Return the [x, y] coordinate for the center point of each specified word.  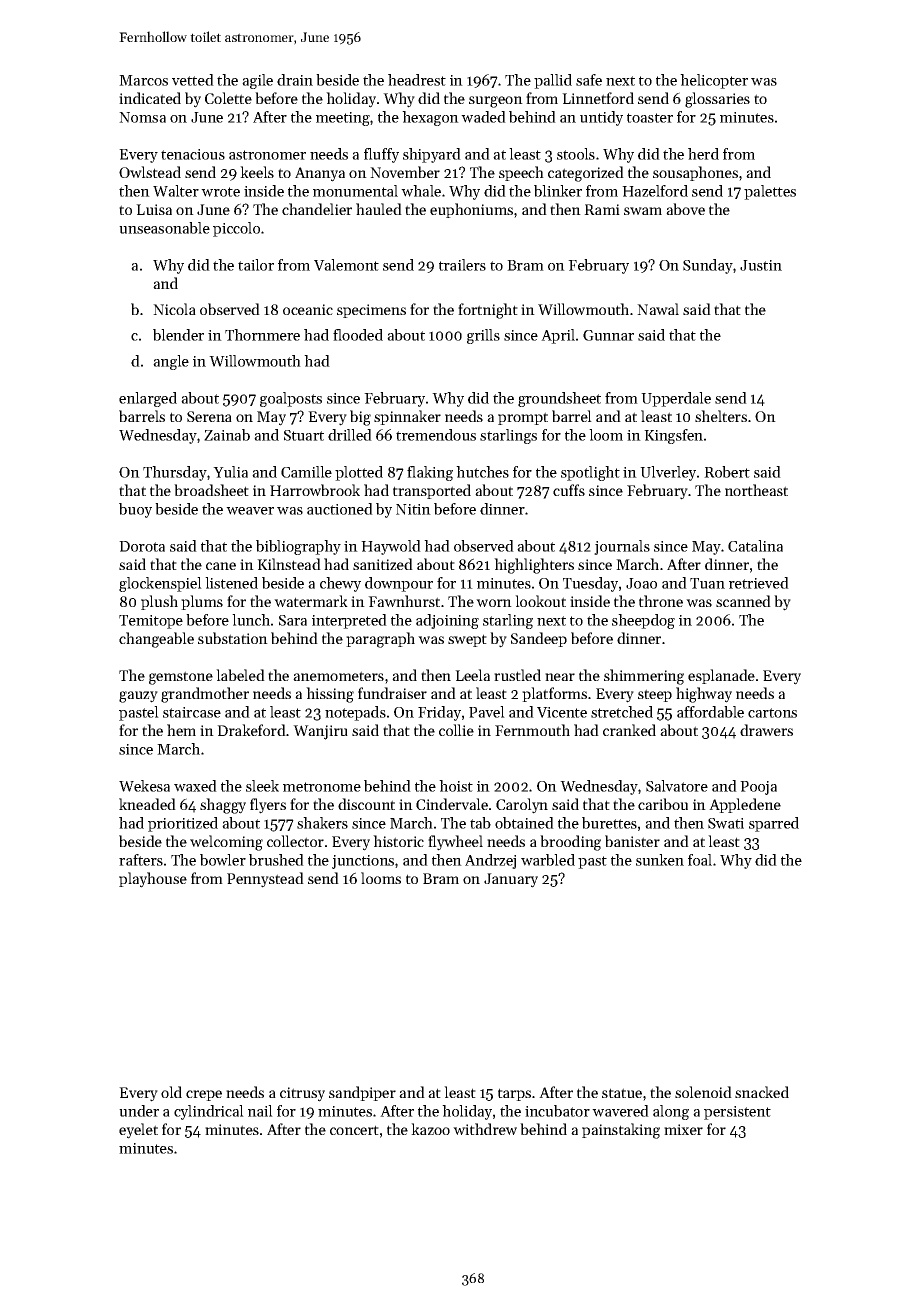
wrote [220, 192]
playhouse [153, 880]
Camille [306, 472]
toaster [650, 118]
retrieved [759, 583]
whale [421, 191]
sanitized [383, 564]
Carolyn [522, 806]
